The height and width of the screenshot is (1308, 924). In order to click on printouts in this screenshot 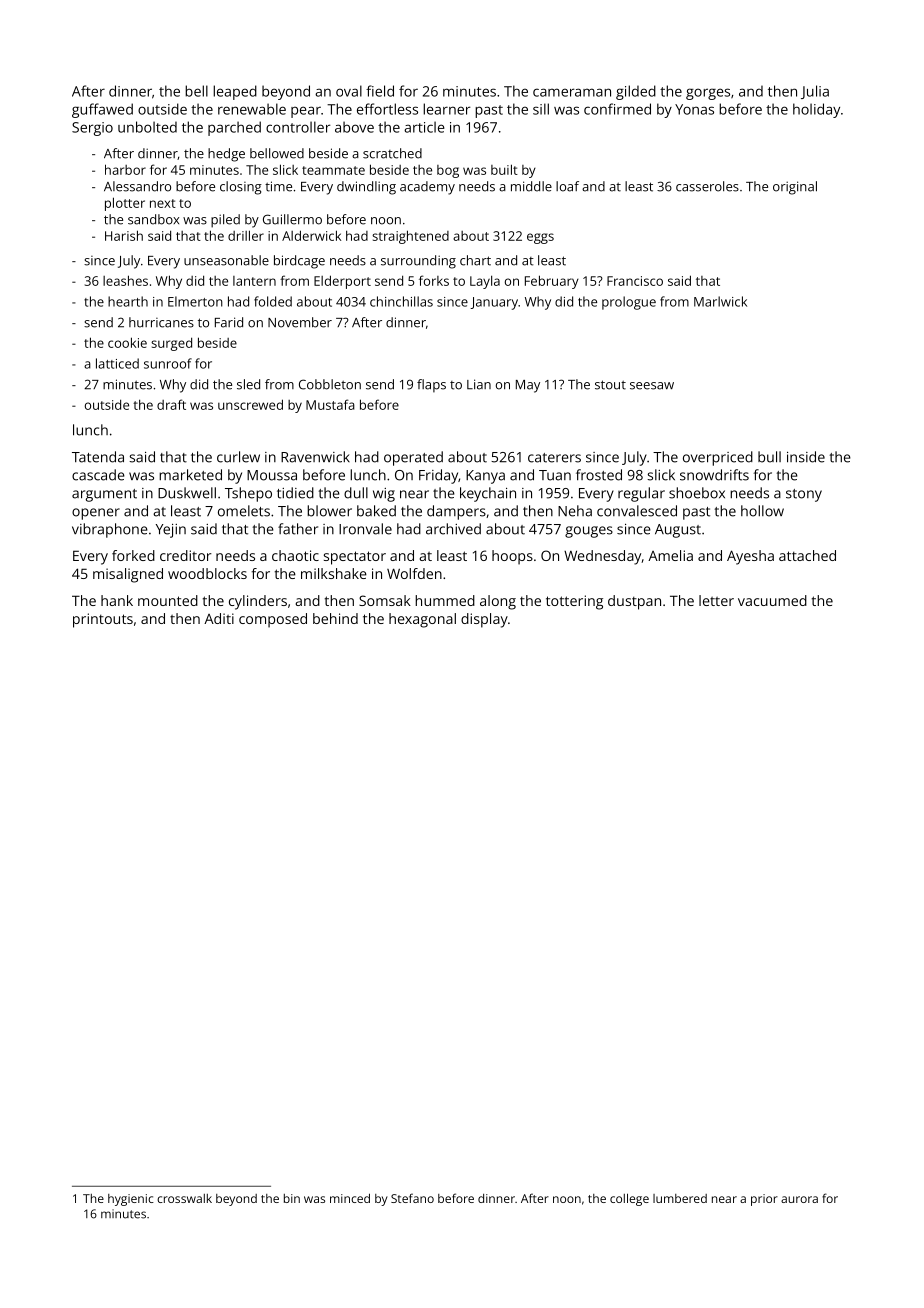, I will do `click(103, 620)`.
